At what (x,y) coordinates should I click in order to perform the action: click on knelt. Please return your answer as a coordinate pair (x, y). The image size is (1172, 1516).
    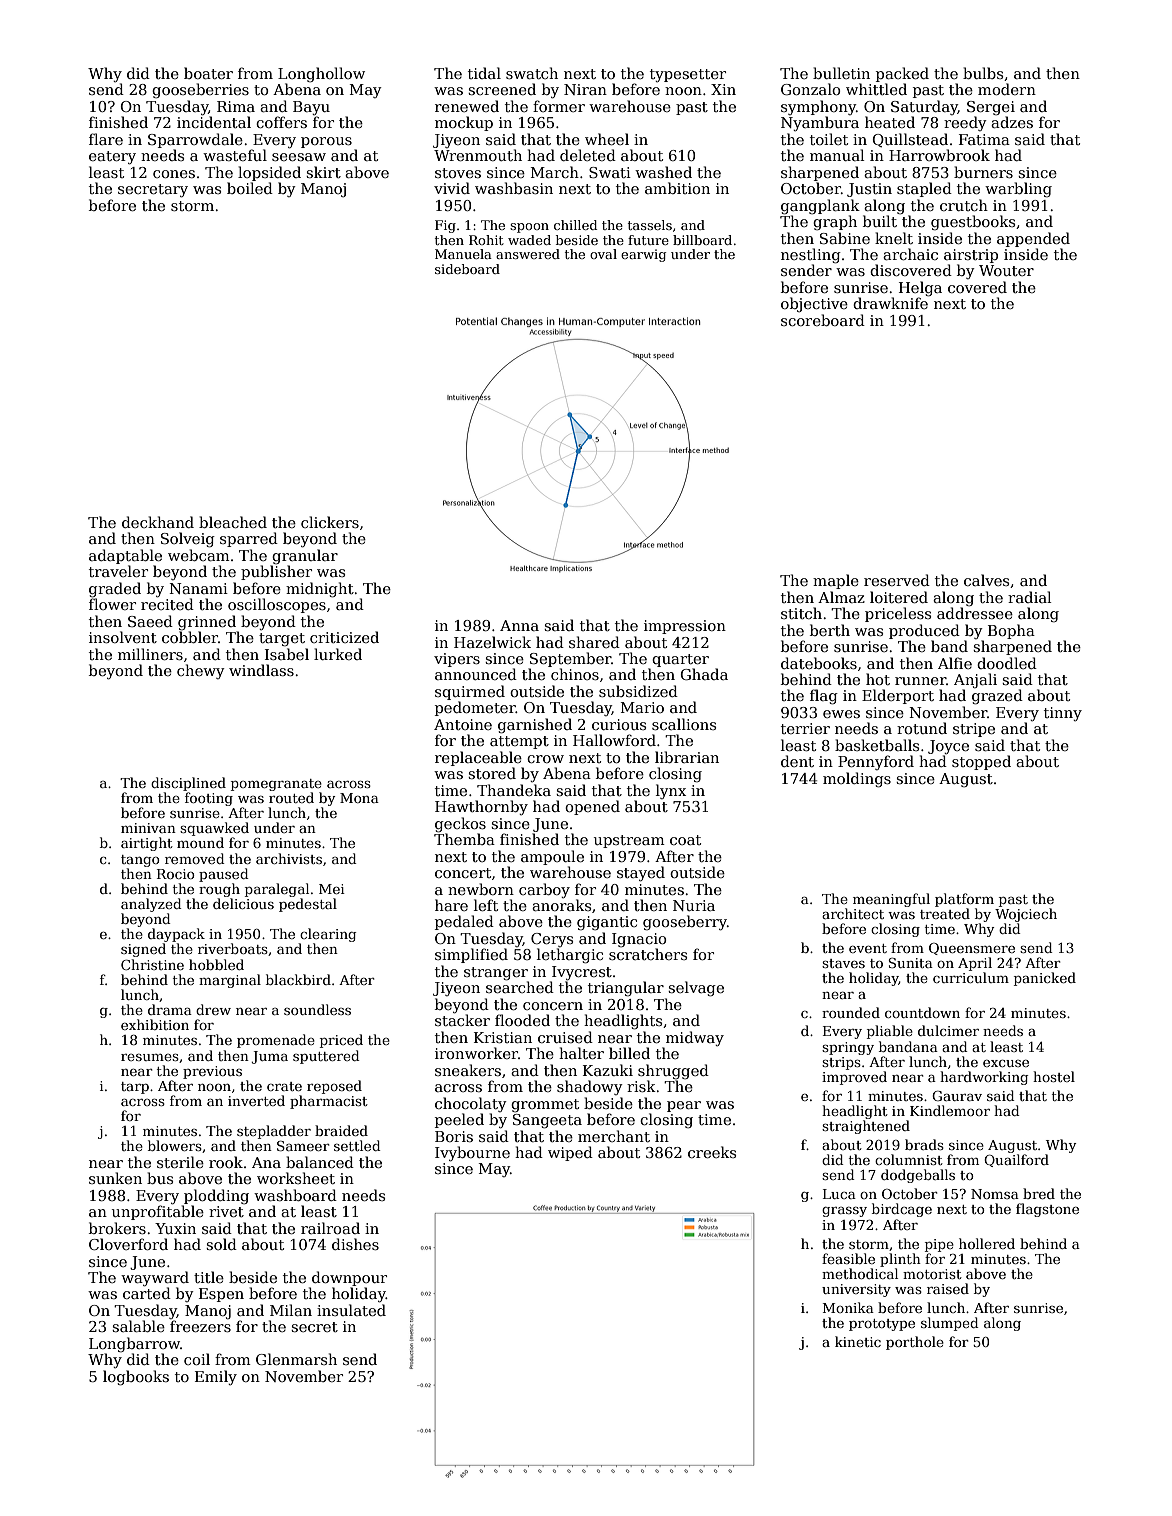
    Looking at the image, I should click on (894, 238).
